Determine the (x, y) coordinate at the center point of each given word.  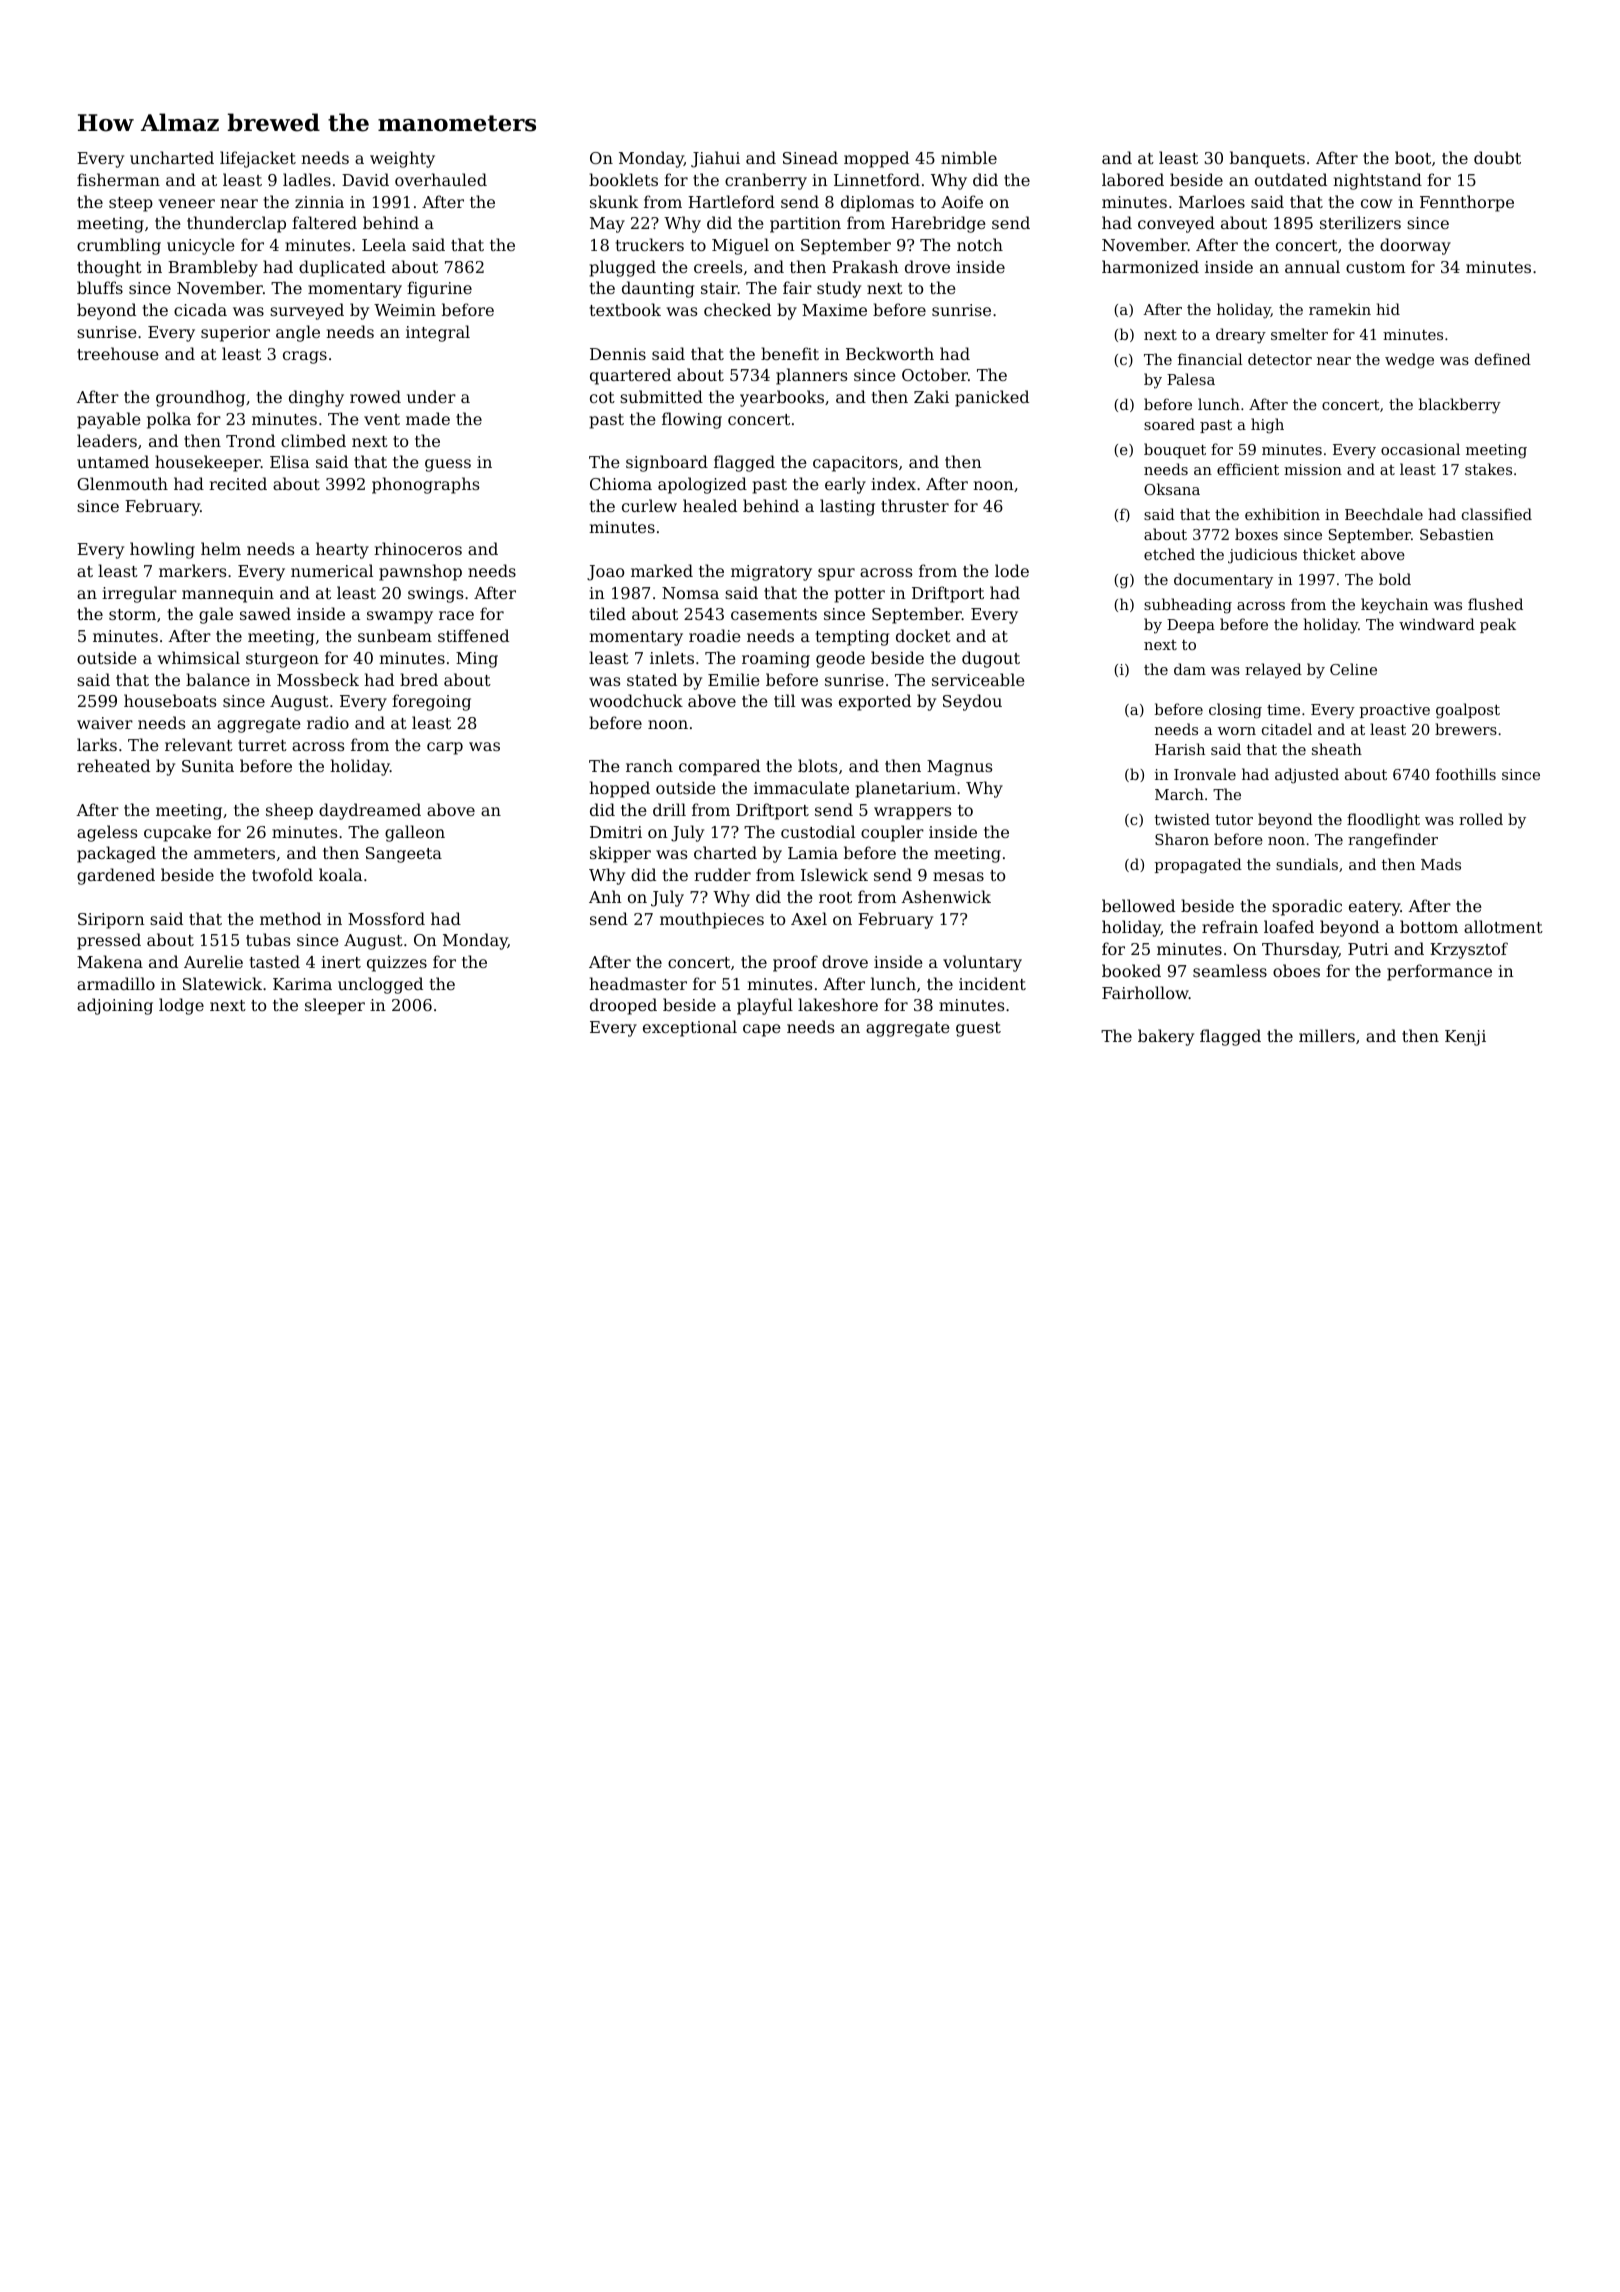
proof (795, 963)
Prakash (865, 266)
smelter (1299, 334)
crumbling (119, 246)
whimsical (199, 657)
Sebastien (1457, 534)
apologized (702, 485)
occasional (1420, 449)
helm (221, 548)
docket (923, 635)
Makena (110, 961)
